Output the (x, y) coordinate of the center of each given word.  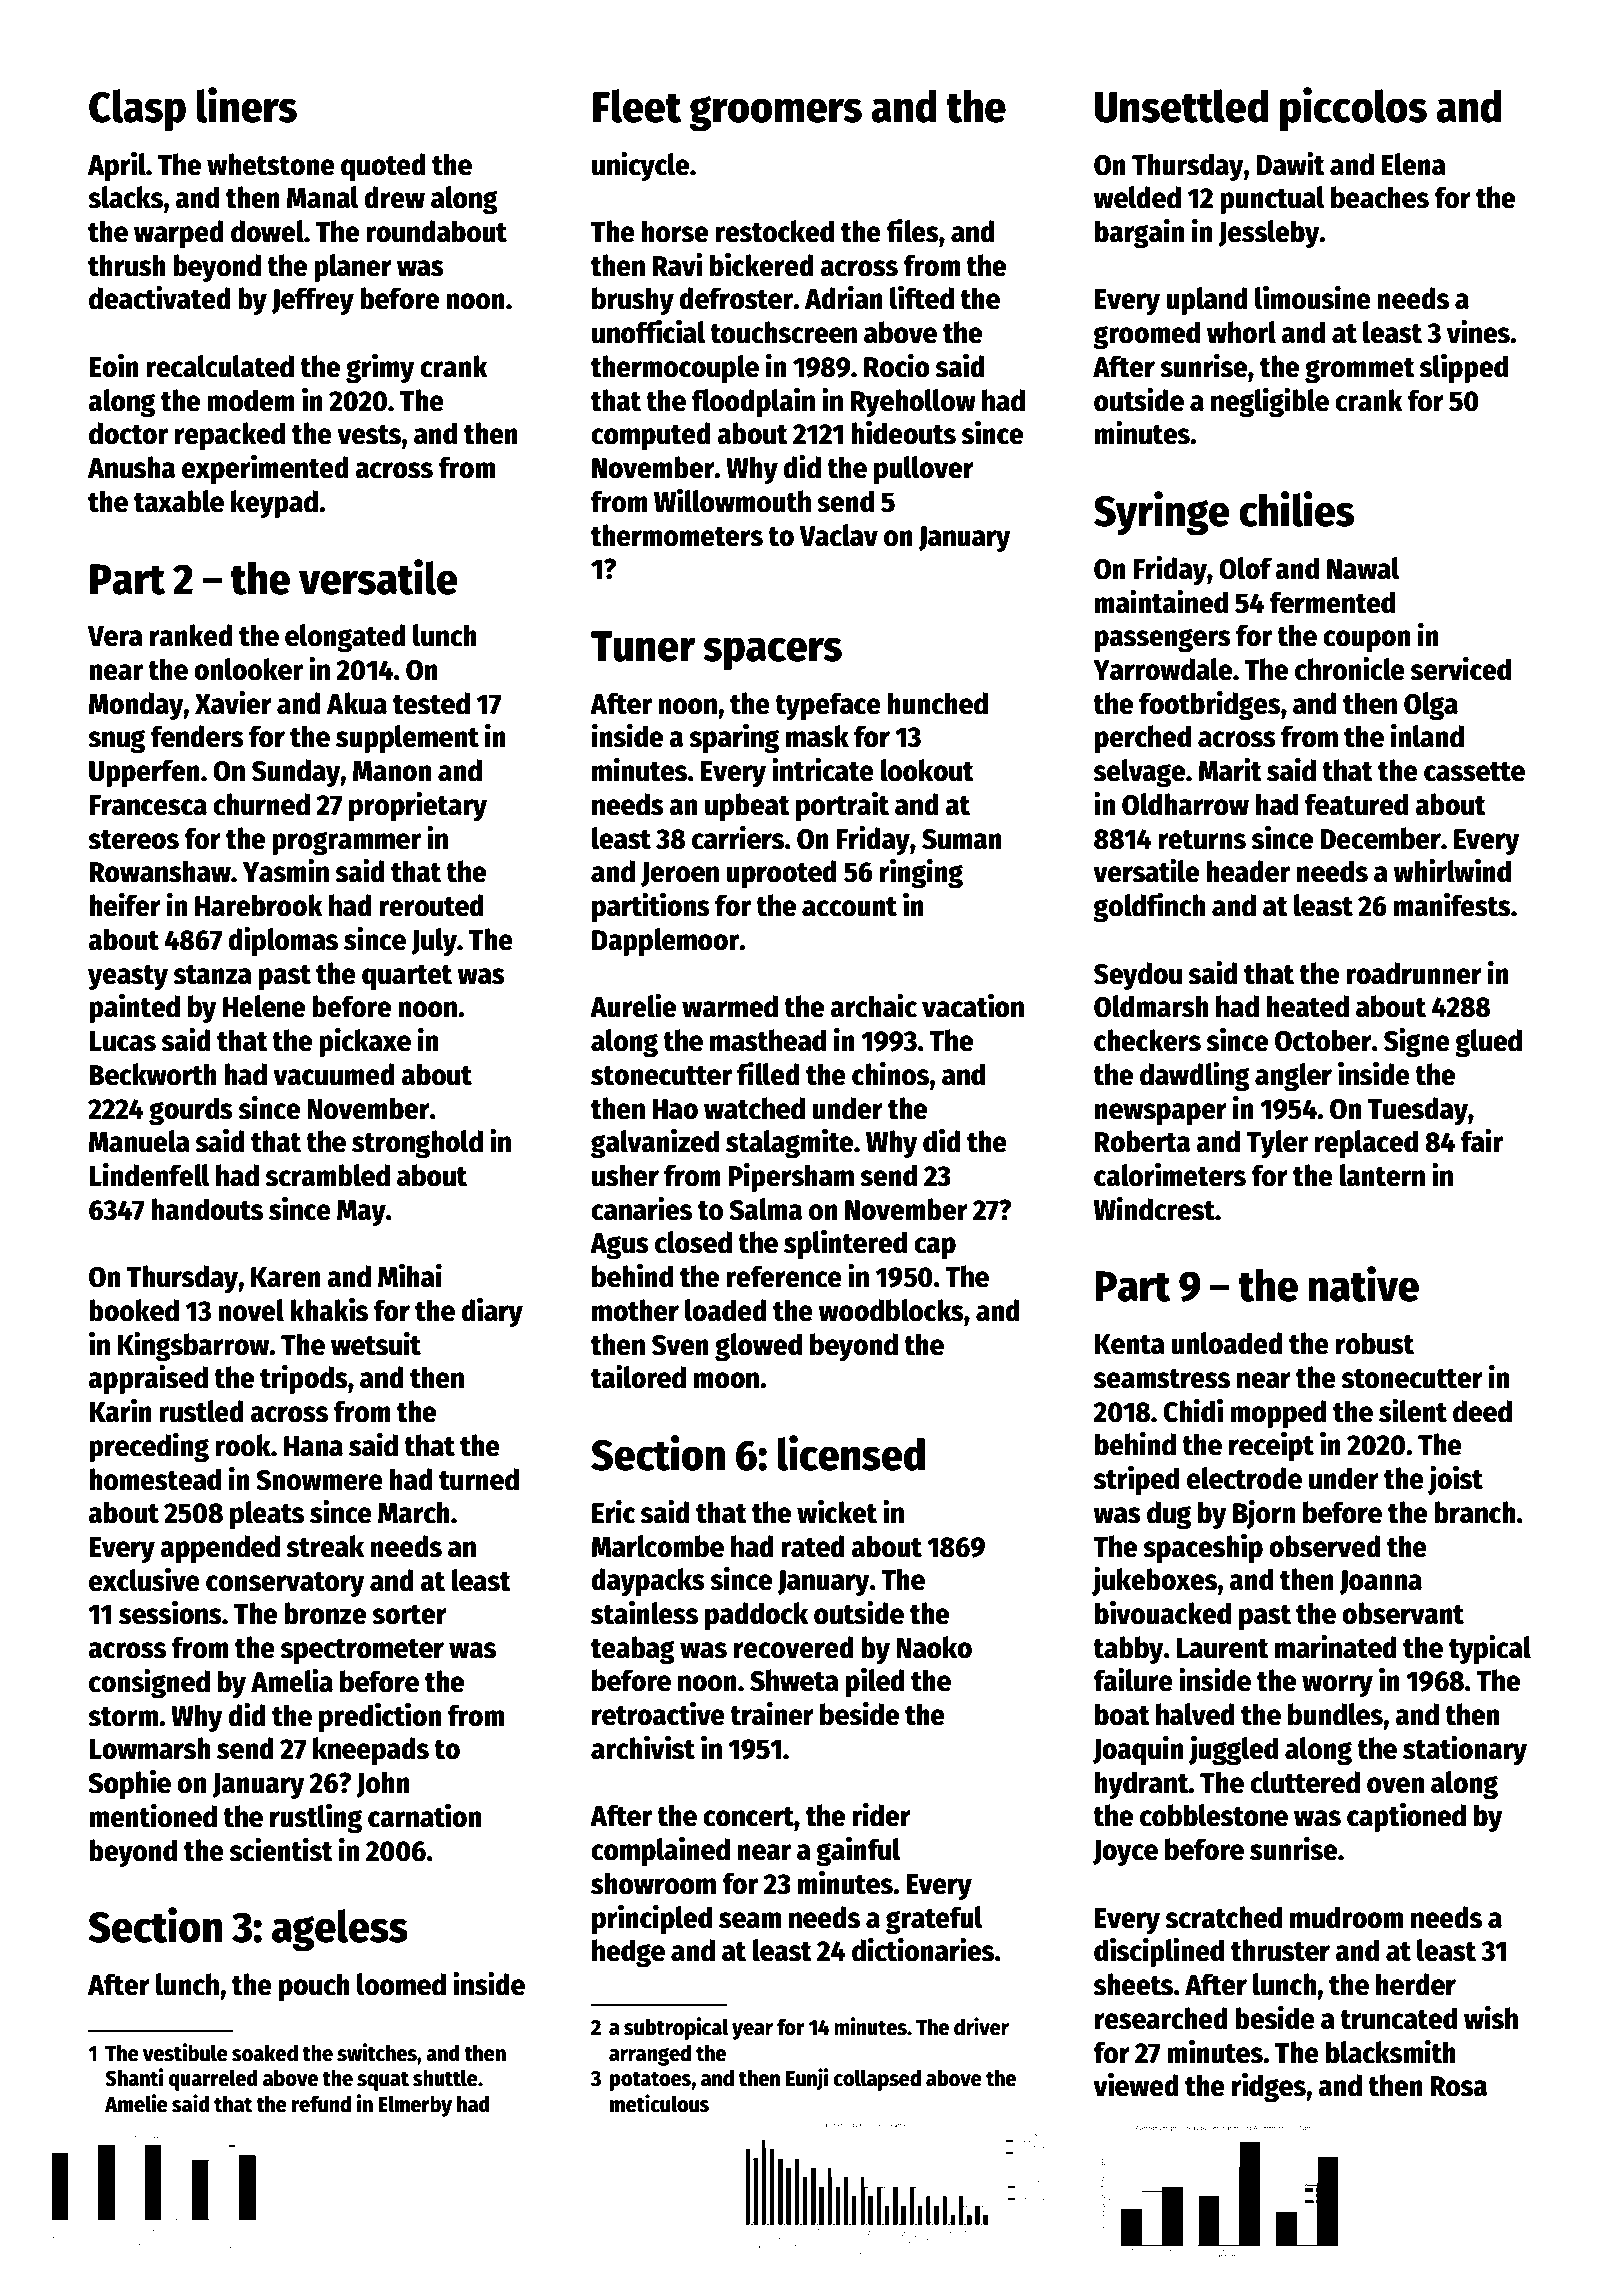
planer (353, 268)
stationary (1465, 1750)
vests (369, 435)
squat (383, 2081)
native (1363, 1284)
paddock (756, 1616)
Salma (765, 1209)
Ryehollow (913, 403)
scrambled (328, 1175)
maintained (1161, 602)
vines (1478, 332)
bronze (325, 1613)
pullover (924, 470)
